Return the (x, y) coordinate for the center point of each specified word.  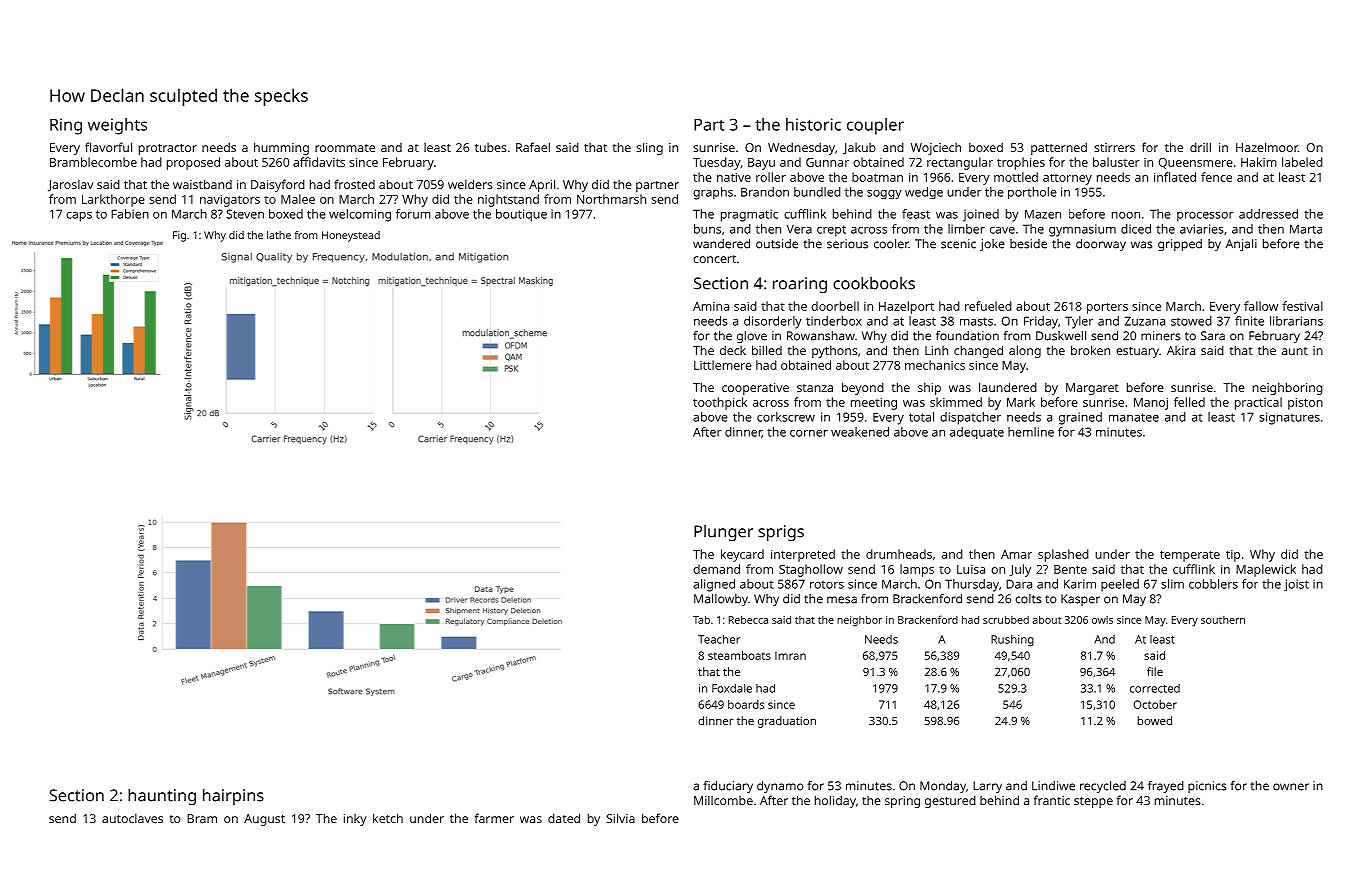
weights (117, 126)
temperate (1190, 556)
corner (809, 433)
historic (813, 124)
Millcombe (723, 800)
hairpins (233, 797)
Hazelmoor (1267, 147)
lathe (279, 235)
